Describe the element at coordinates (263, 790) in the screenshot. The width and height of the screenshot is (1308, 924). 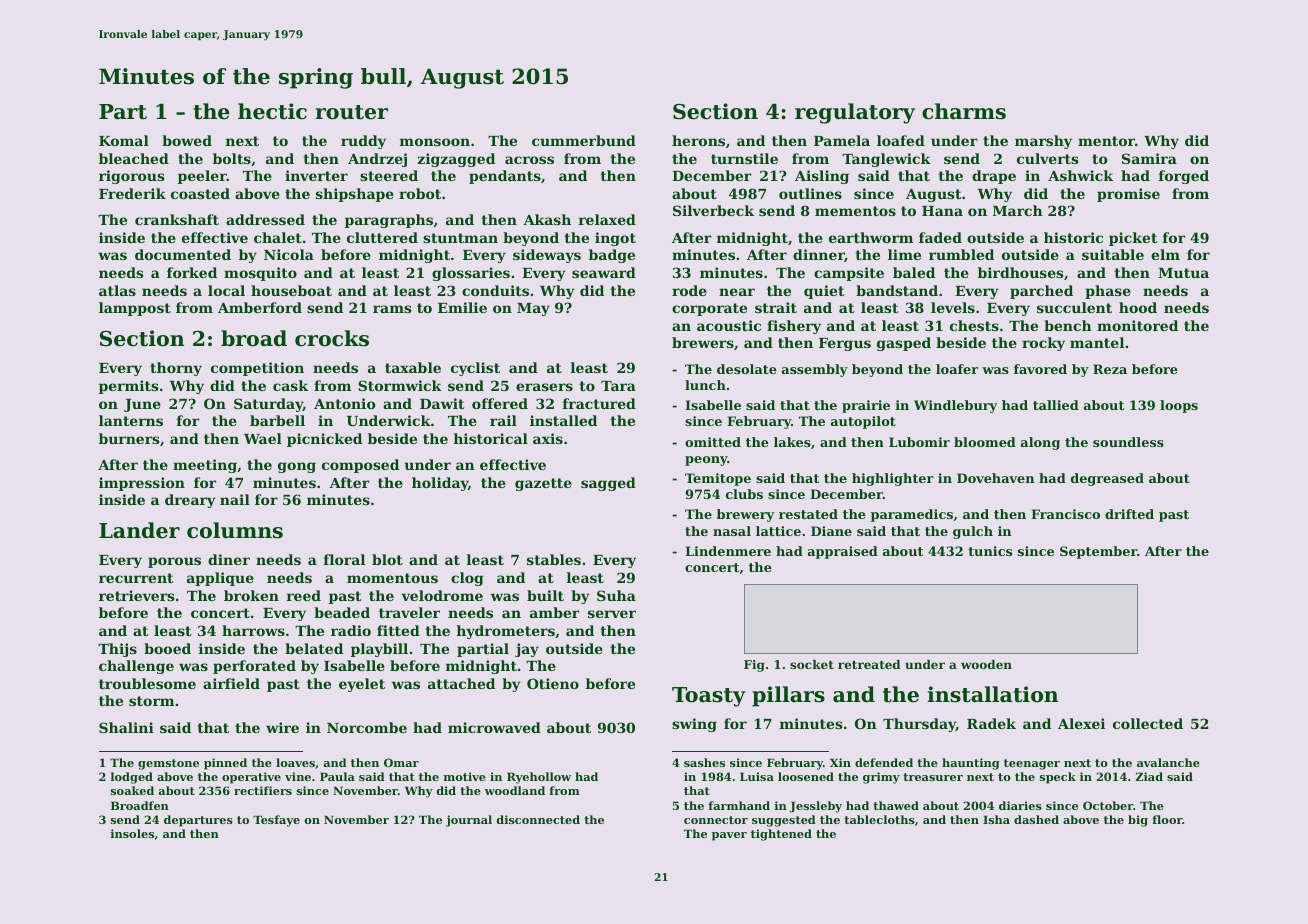
I see `rectifiers` at that location.
